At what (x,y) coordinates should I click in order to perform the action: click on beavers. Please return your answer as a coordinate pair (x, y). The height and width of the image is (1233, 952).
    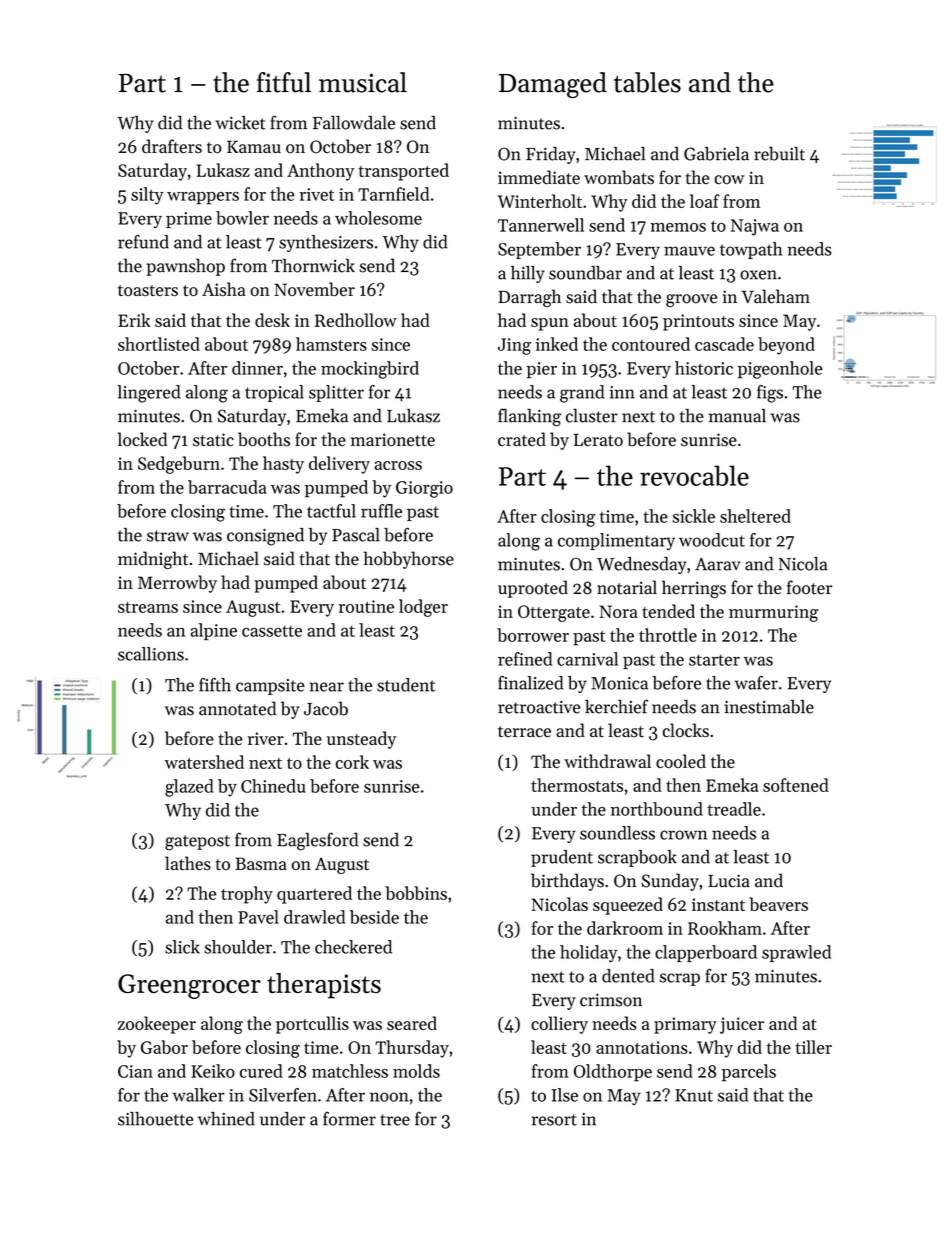
    Looking at the image, I should click on (778, 904).
